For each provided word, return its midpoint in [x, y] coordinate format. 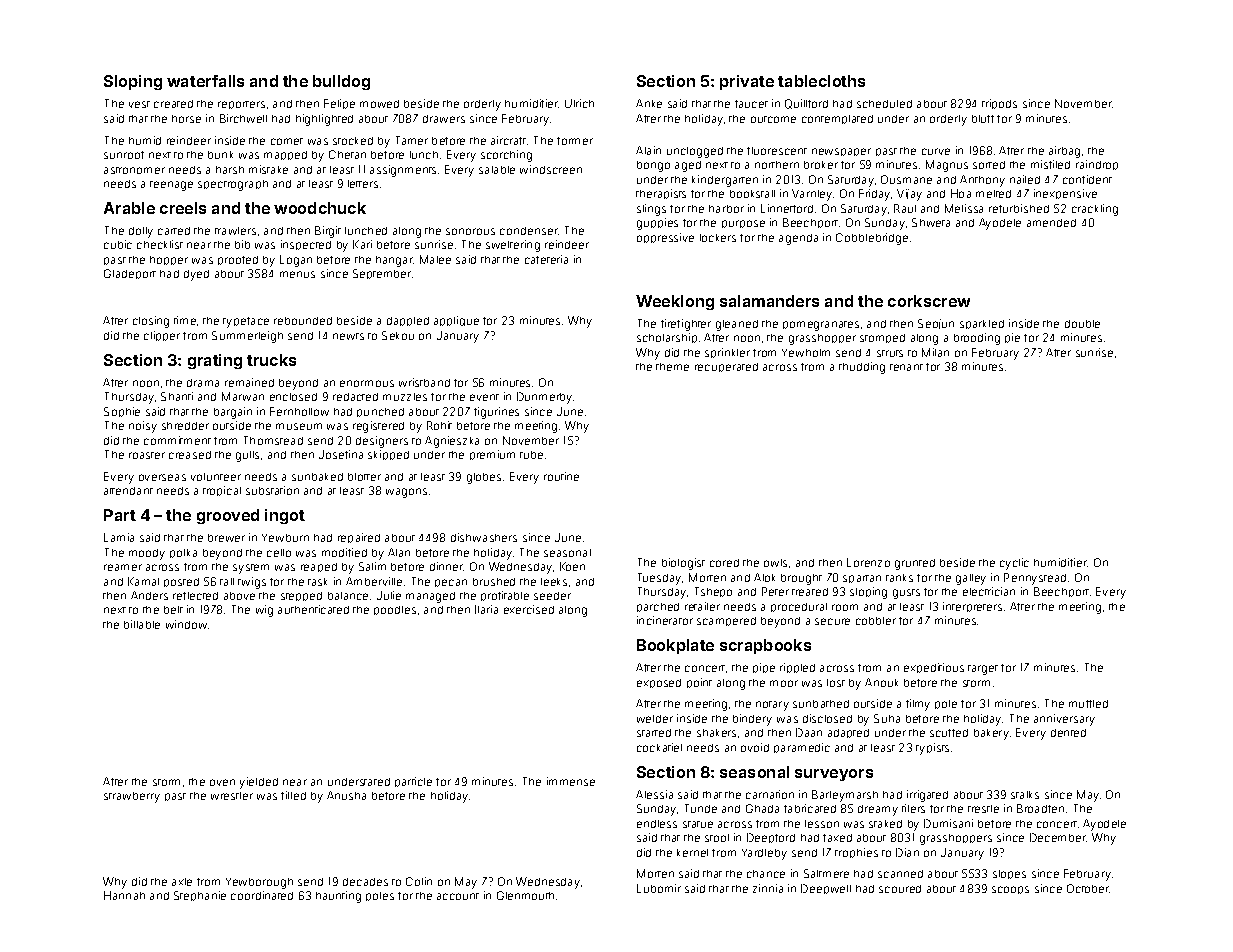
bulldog [341, 82]
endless [657, 824]
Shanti [177, 396]
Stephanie [200, 896]
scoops [1010, 890]
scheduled [884, 104]
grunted [915, 564]
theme [672, 367]
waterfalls [205, 81]
